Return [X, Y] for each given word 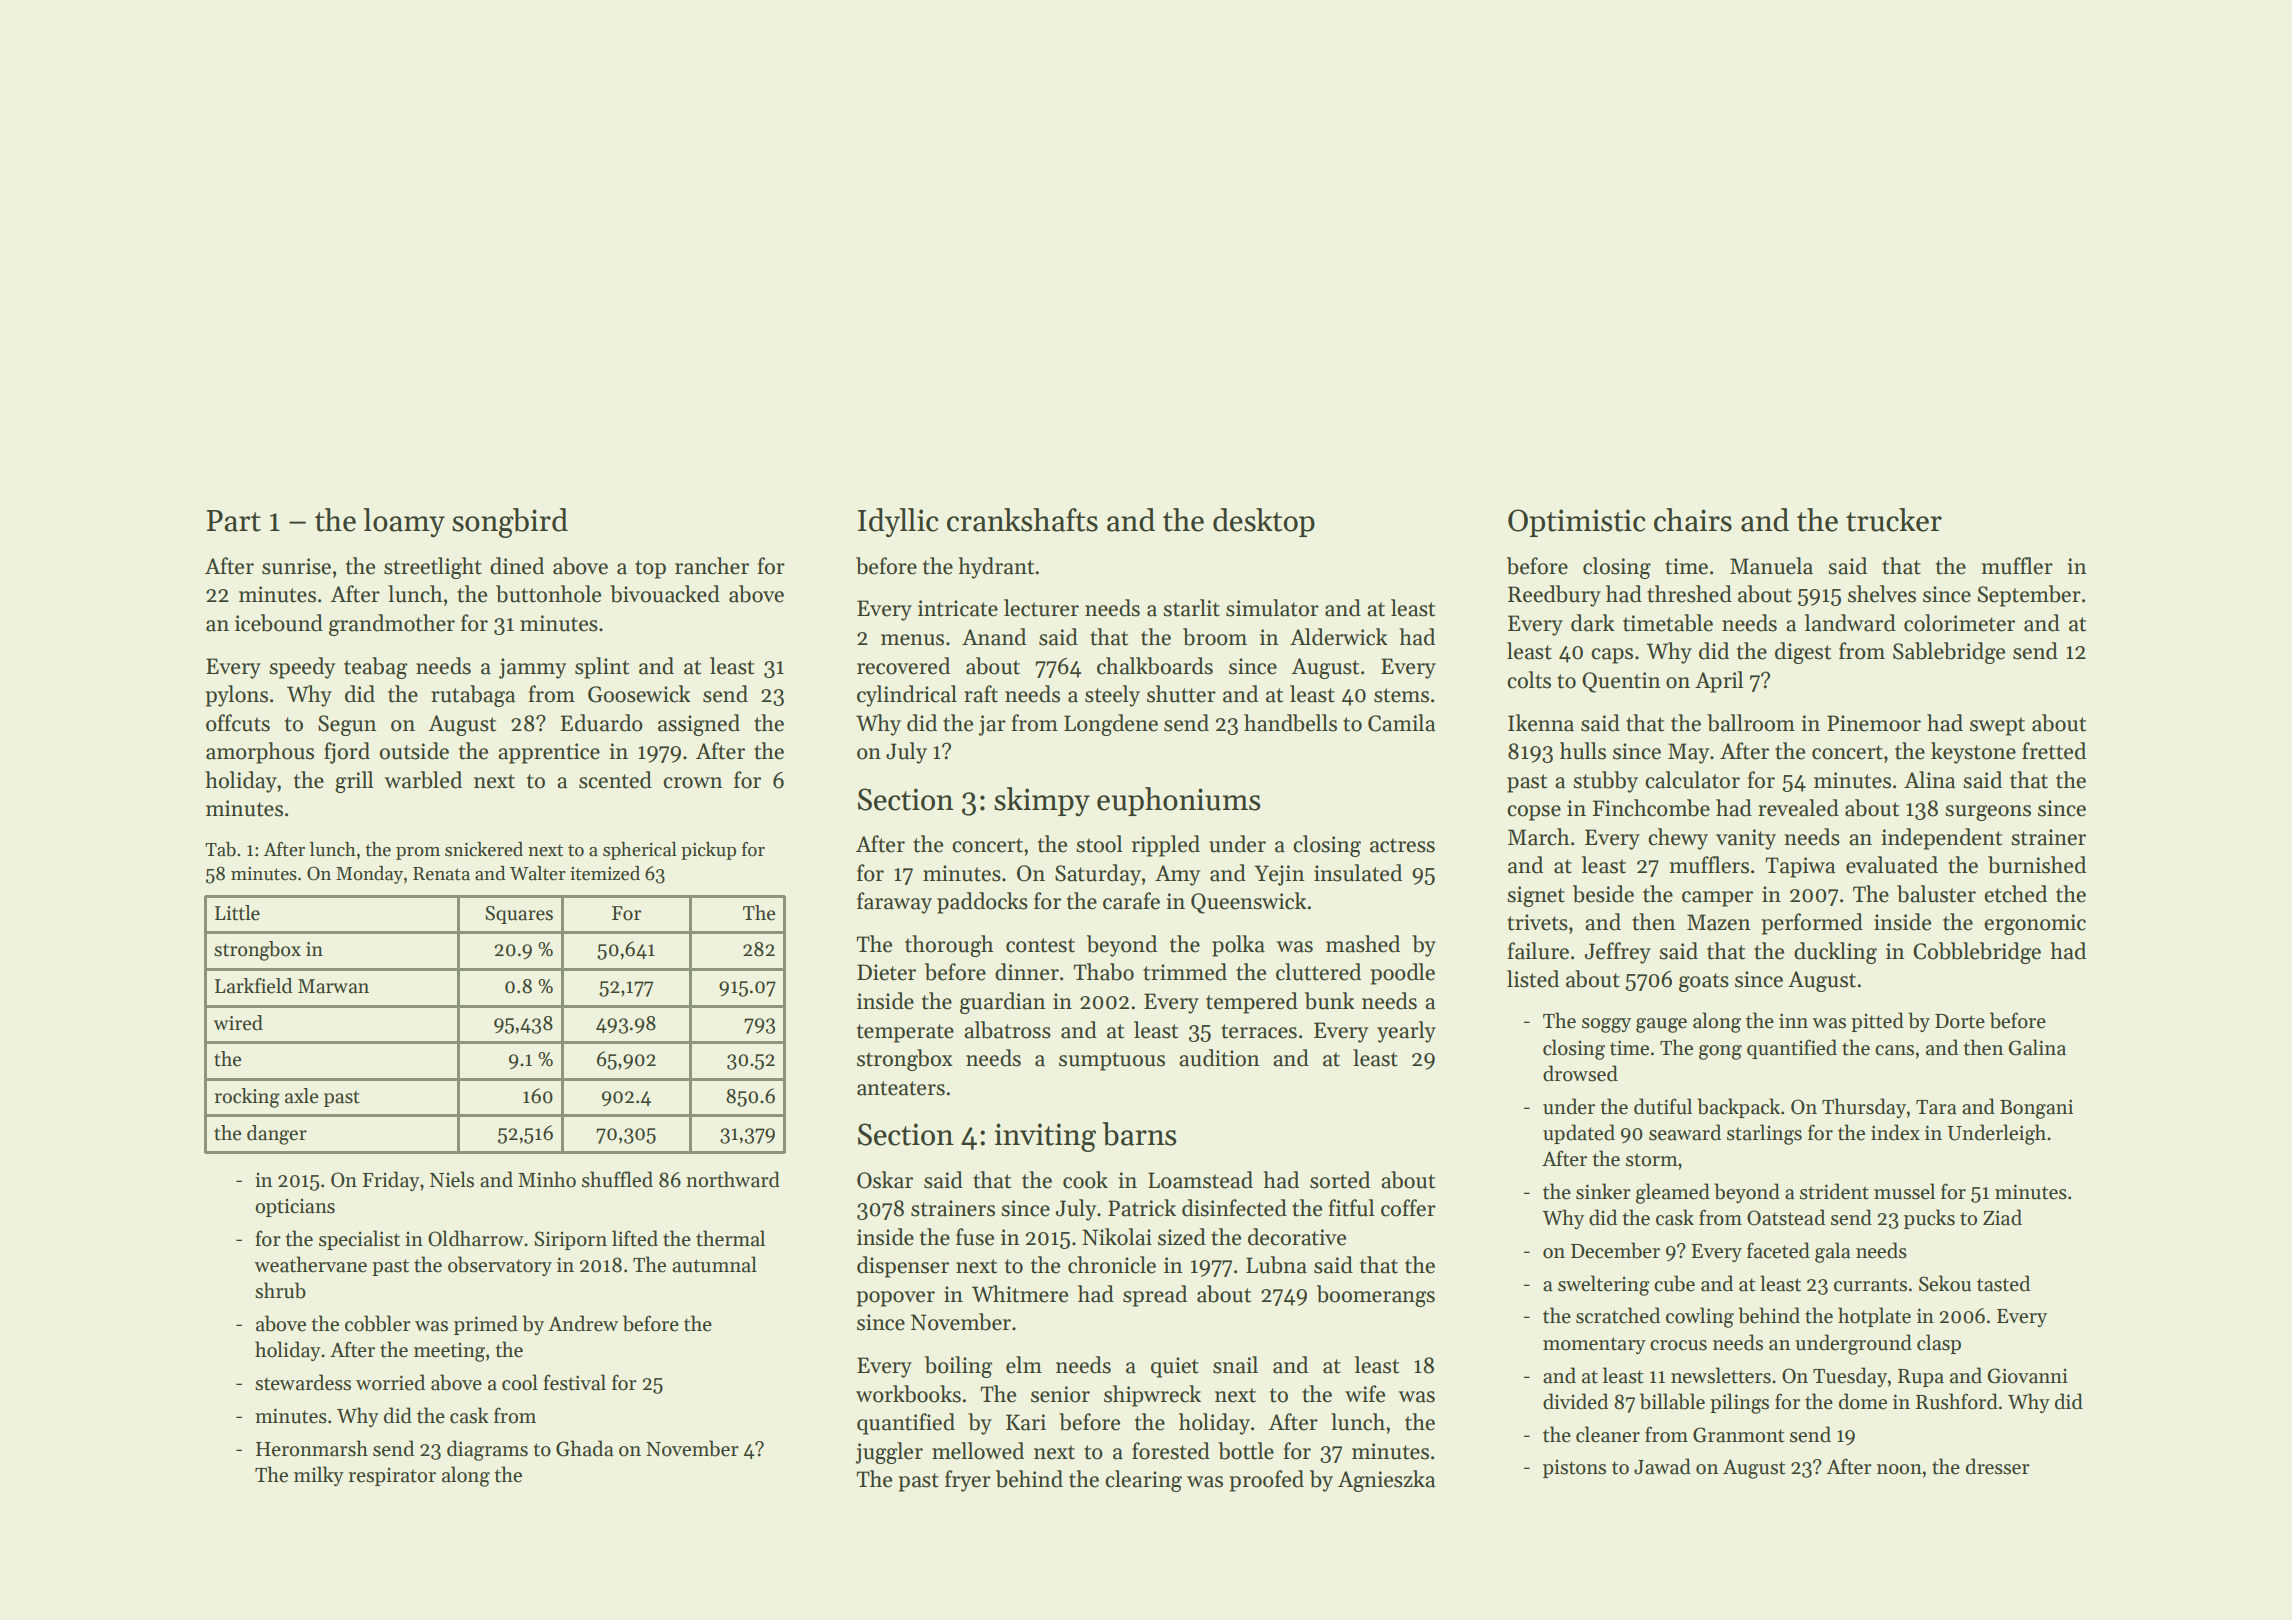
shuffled [617, 1179]
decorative [1297, 1237]
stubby [1605, 782]
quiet [1175, 1367]
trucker [1894, 520]
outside [414, 751]
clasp [1939, 1344]
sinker [1603, 1191]
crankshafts [1022, 520]
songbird [510, 523]
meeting [449, 1352]
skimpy [1042, 802]
